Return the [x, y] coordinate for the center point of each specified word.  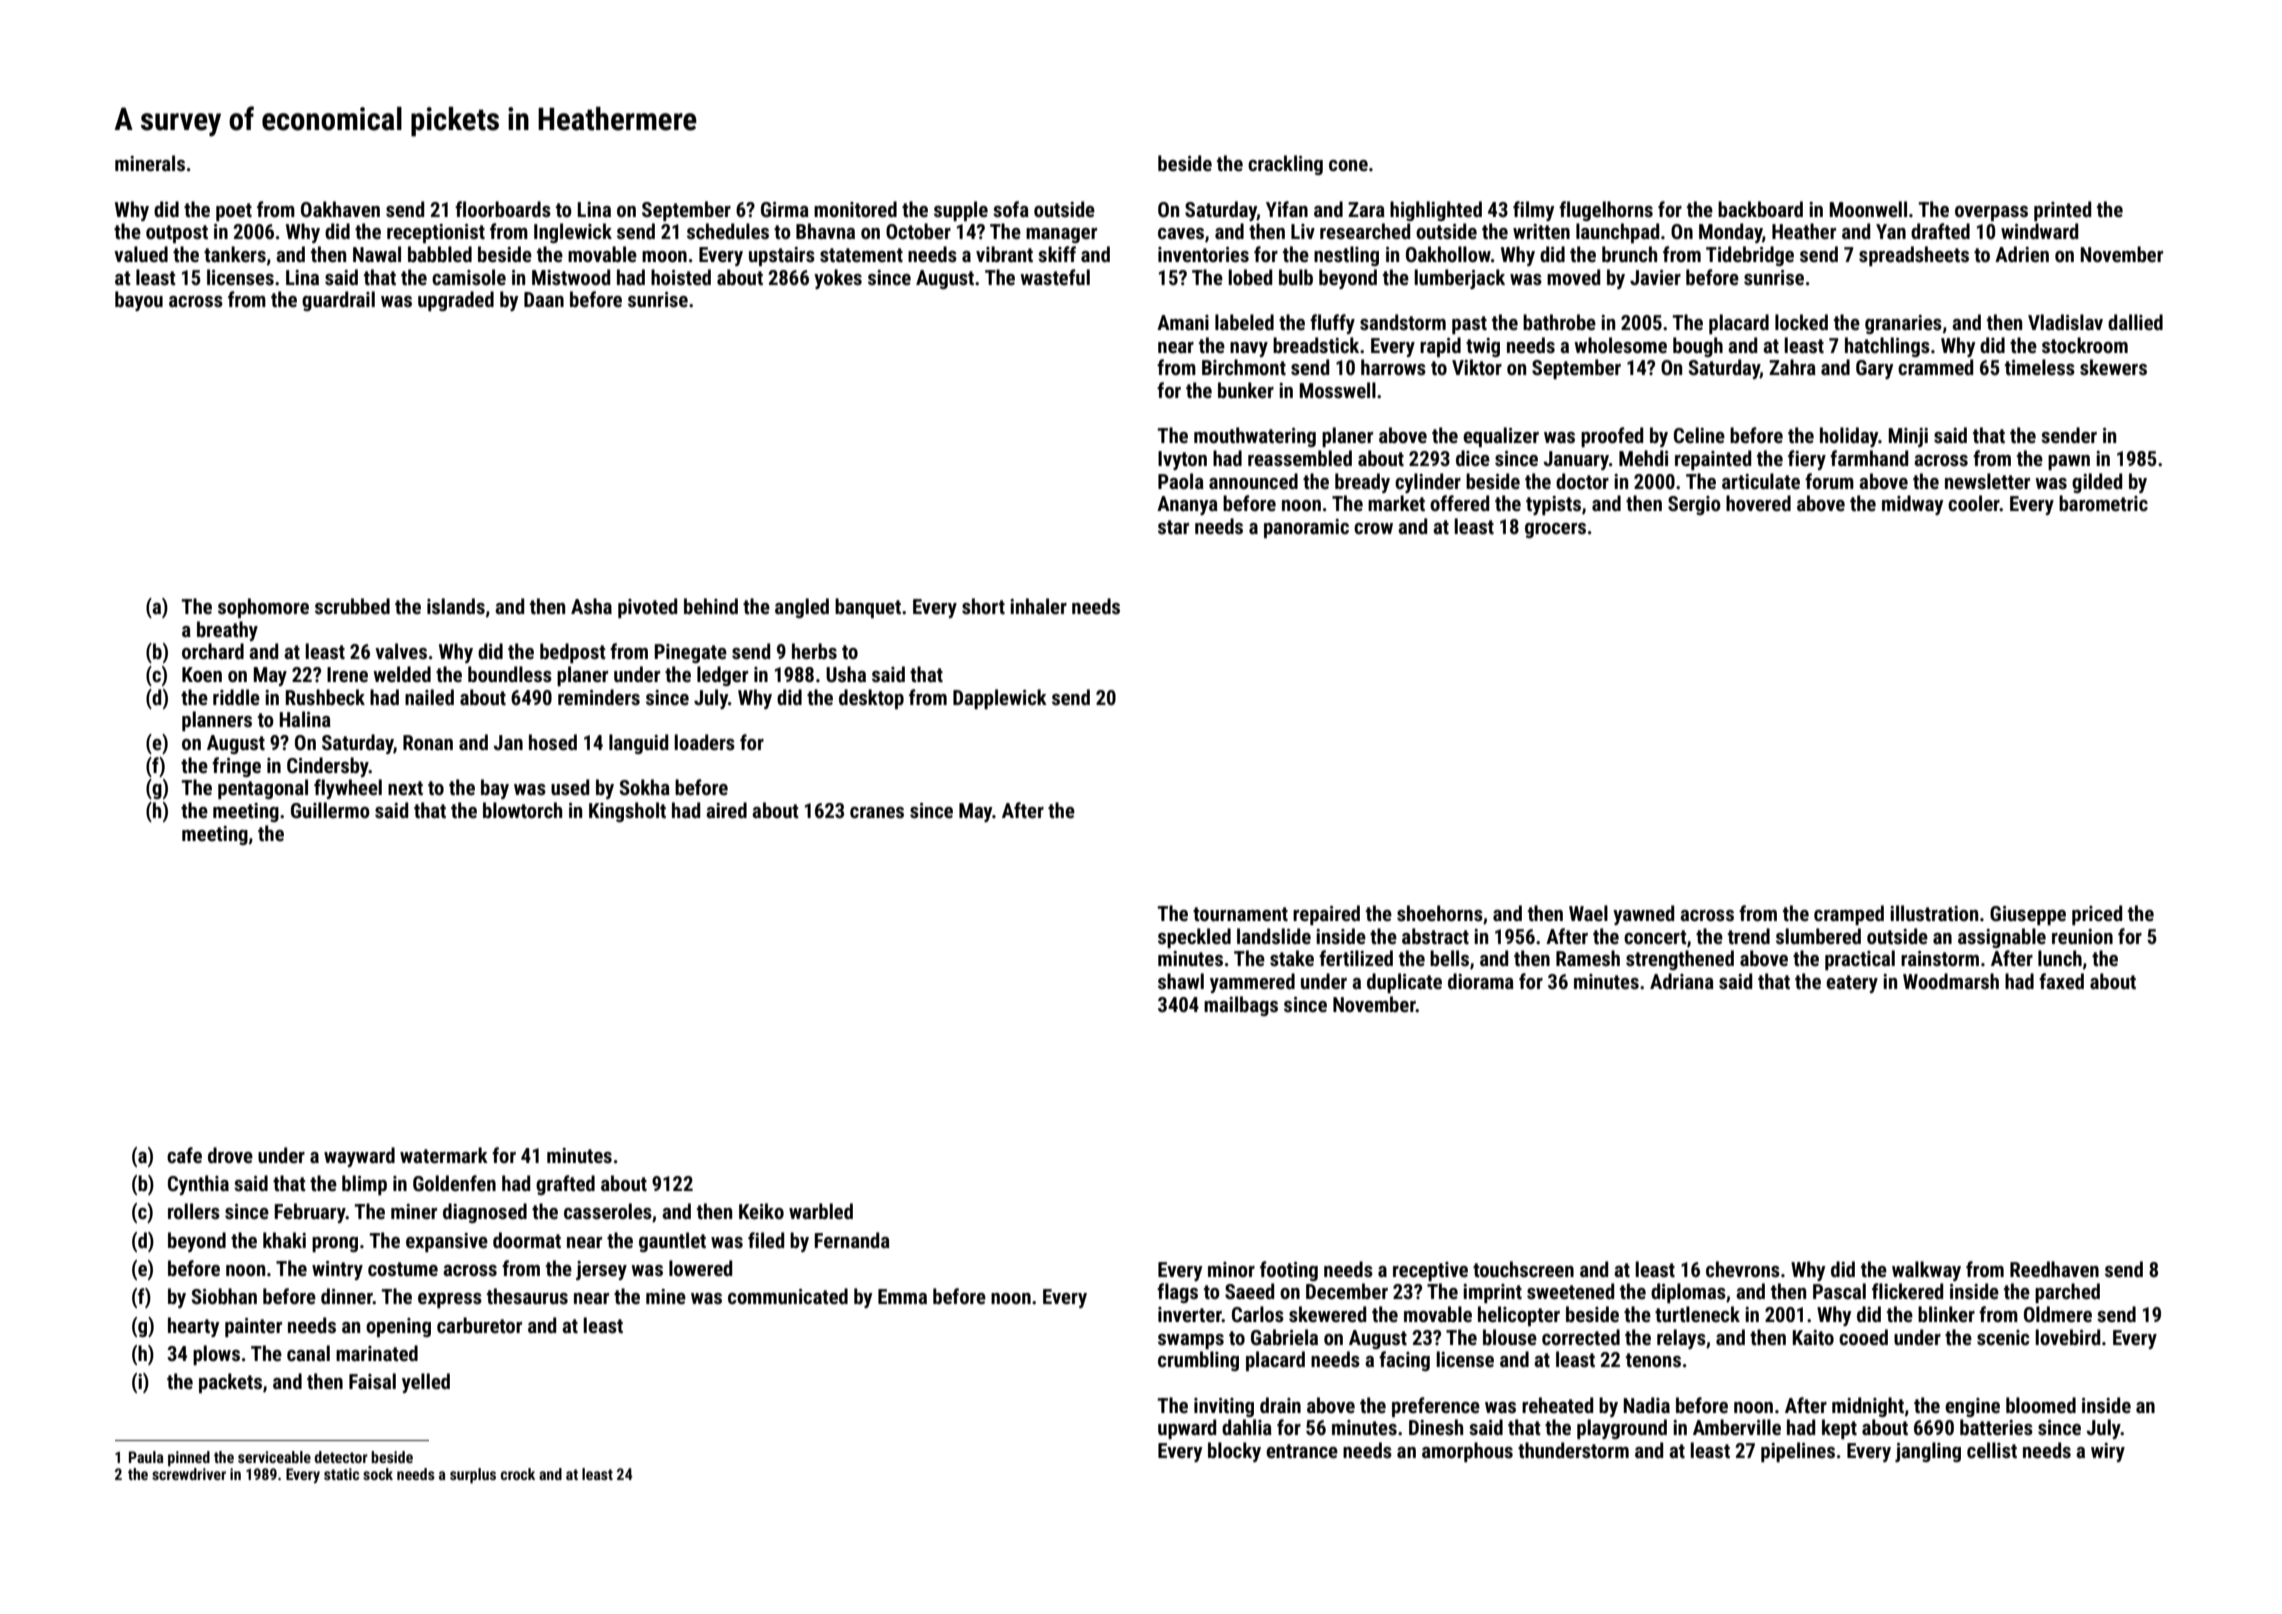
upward [1187, 1429]
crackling [1285, 165]
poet [234, 212]
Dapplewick [1000, 699]
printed [2062, 211]
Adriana [1682, 981]
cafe [184, 1155]
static [341, 1474]
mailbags [1241, 1006]
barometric [2103, 503]
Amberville [1737, 1427]
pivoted [647, 608]
